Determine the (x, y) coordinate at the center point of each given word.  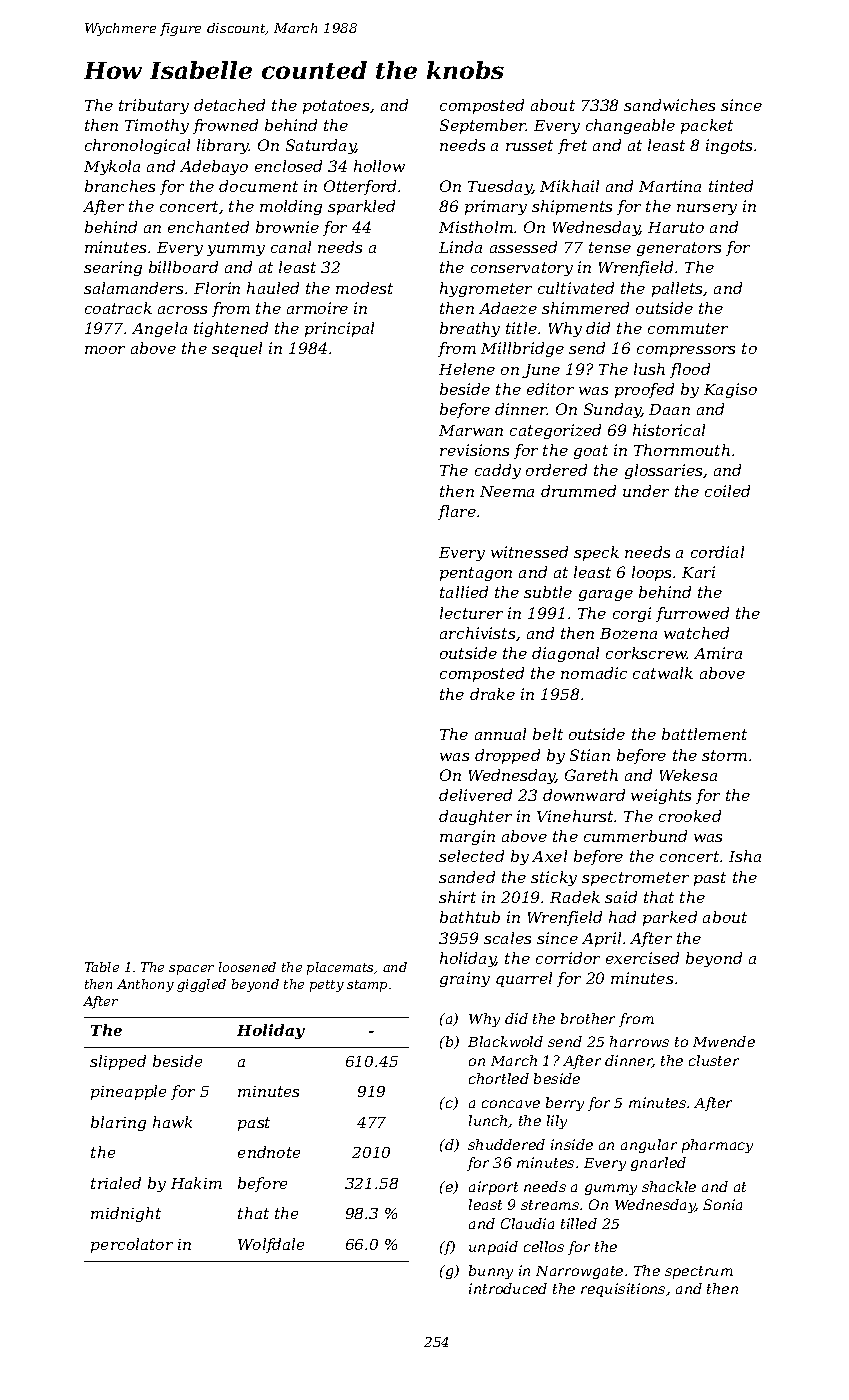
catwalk (663, 673)
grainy (465, 979)
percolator (132, 1245)
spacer (191, 970)
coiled (727, 491)
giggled (201, 985)
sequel (237, 349)
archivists (477, 633)
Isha (745, 856)
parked (670, 918)
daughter (475, 817)
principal (339, 329)
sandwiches (669, 105)
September (483, 126)
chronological (137, 146)
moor (105, 350)
